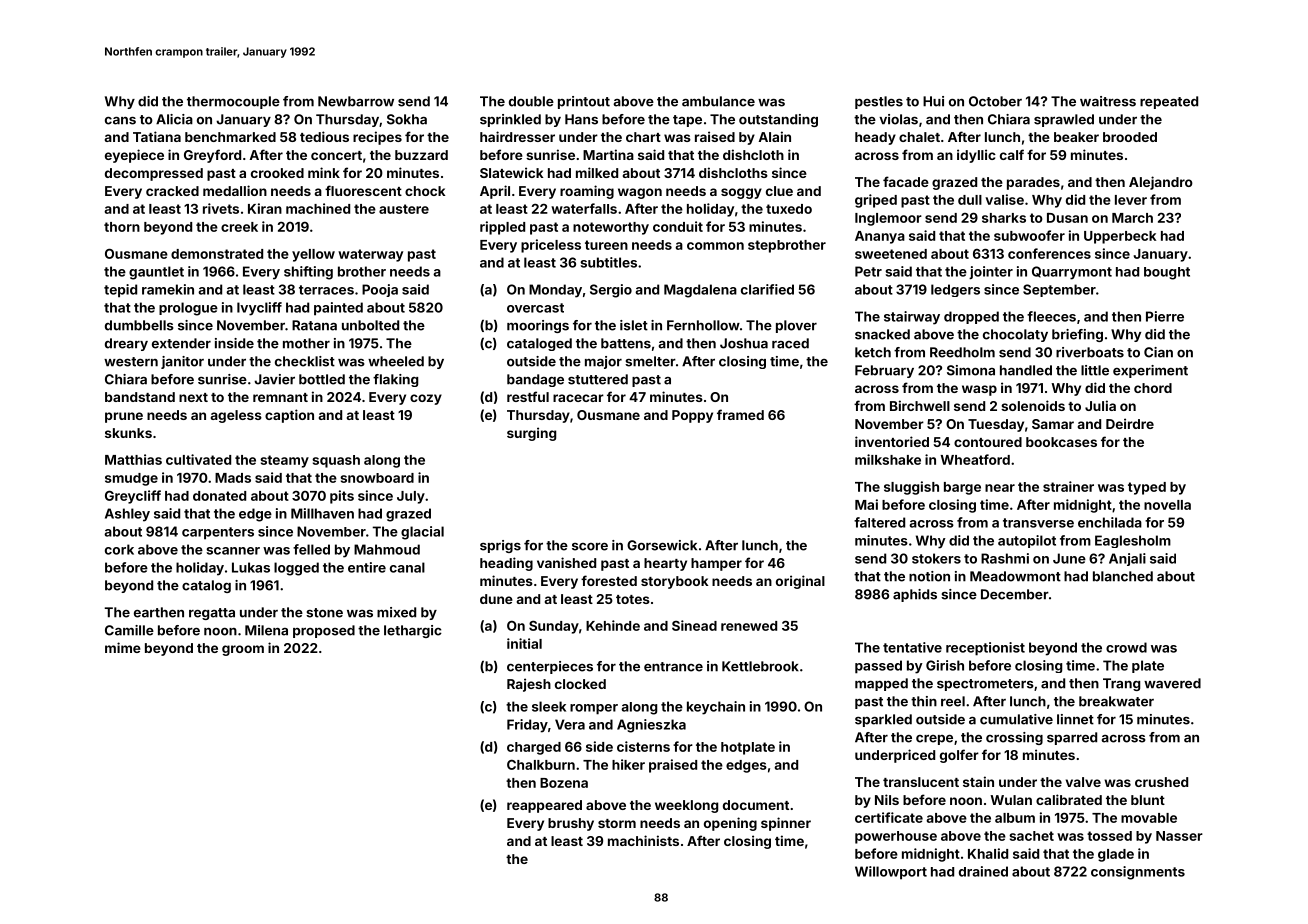 The width and height of the screenshot is (1308, 924). What do you see at coordinates (1095, 370) in the screenshot?
I see `little` at bounding box center [1095, 370].
